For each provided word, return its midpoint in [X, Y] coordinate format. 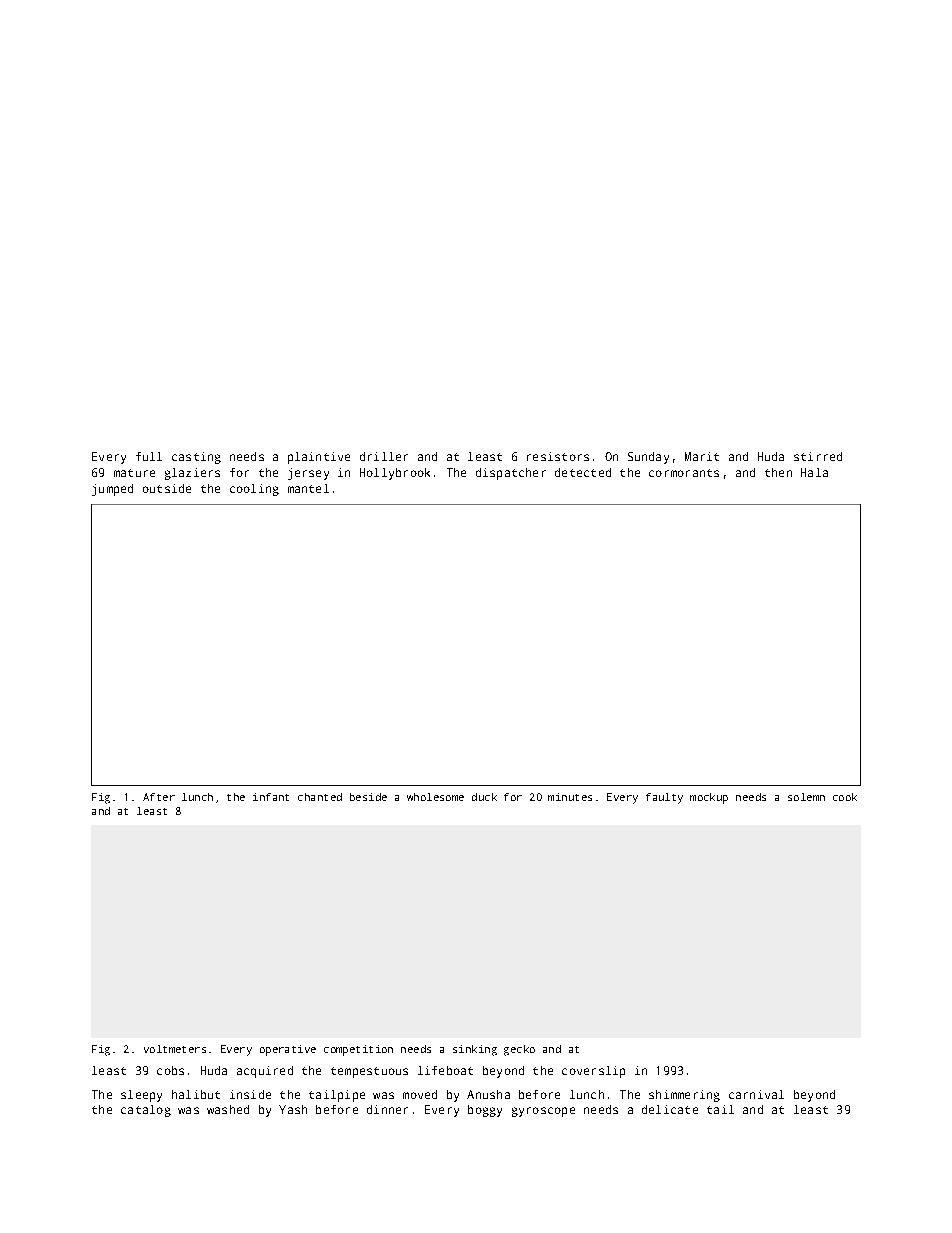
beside [368, 797]
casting [196, 458]
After [159, 797]
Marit [702, 456]
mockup [709, 798]
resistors [558, 456]
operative [288, 1050]
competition [358, 1050]
